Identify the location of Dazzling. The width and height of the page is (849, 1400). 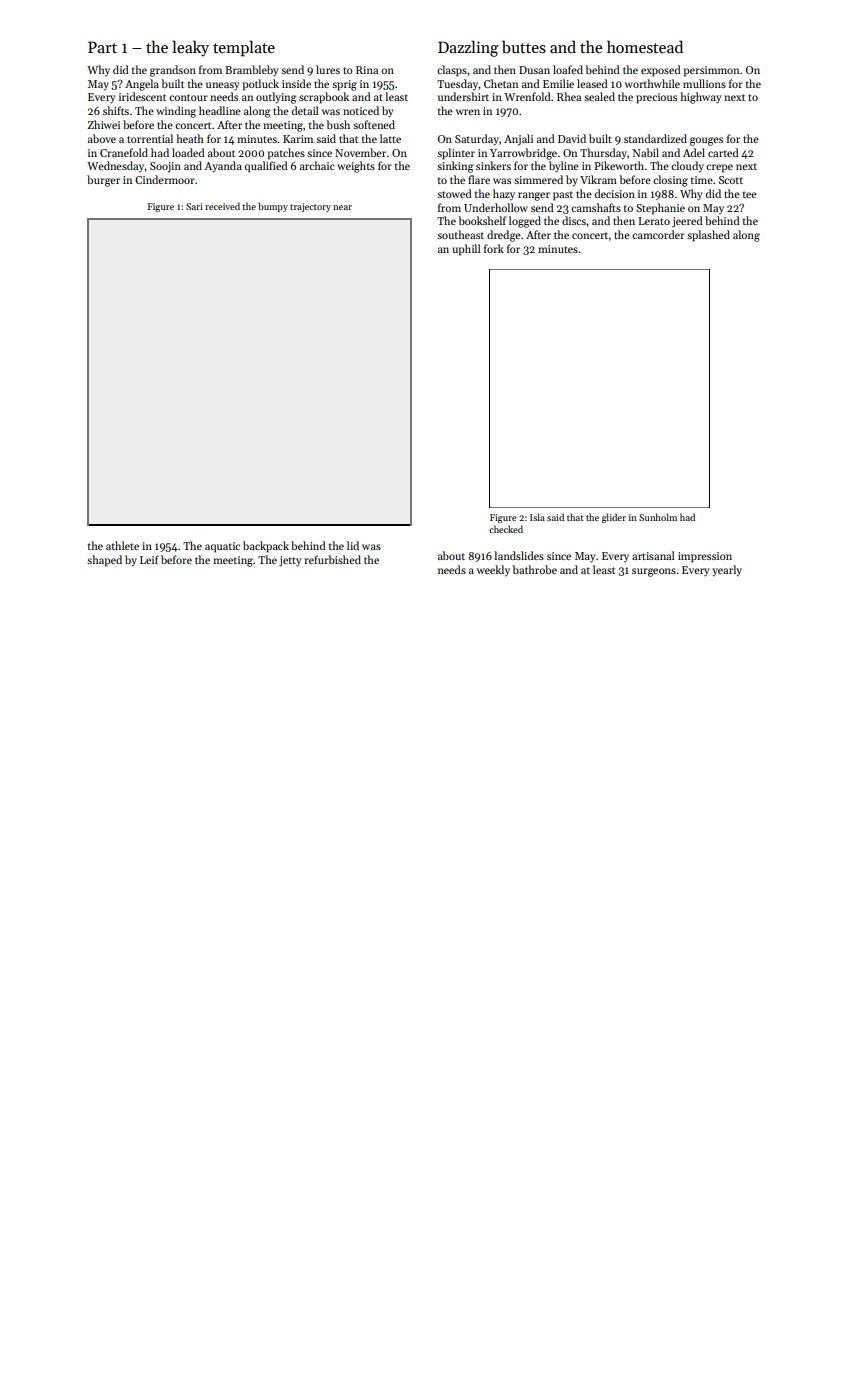
(468, 48).
